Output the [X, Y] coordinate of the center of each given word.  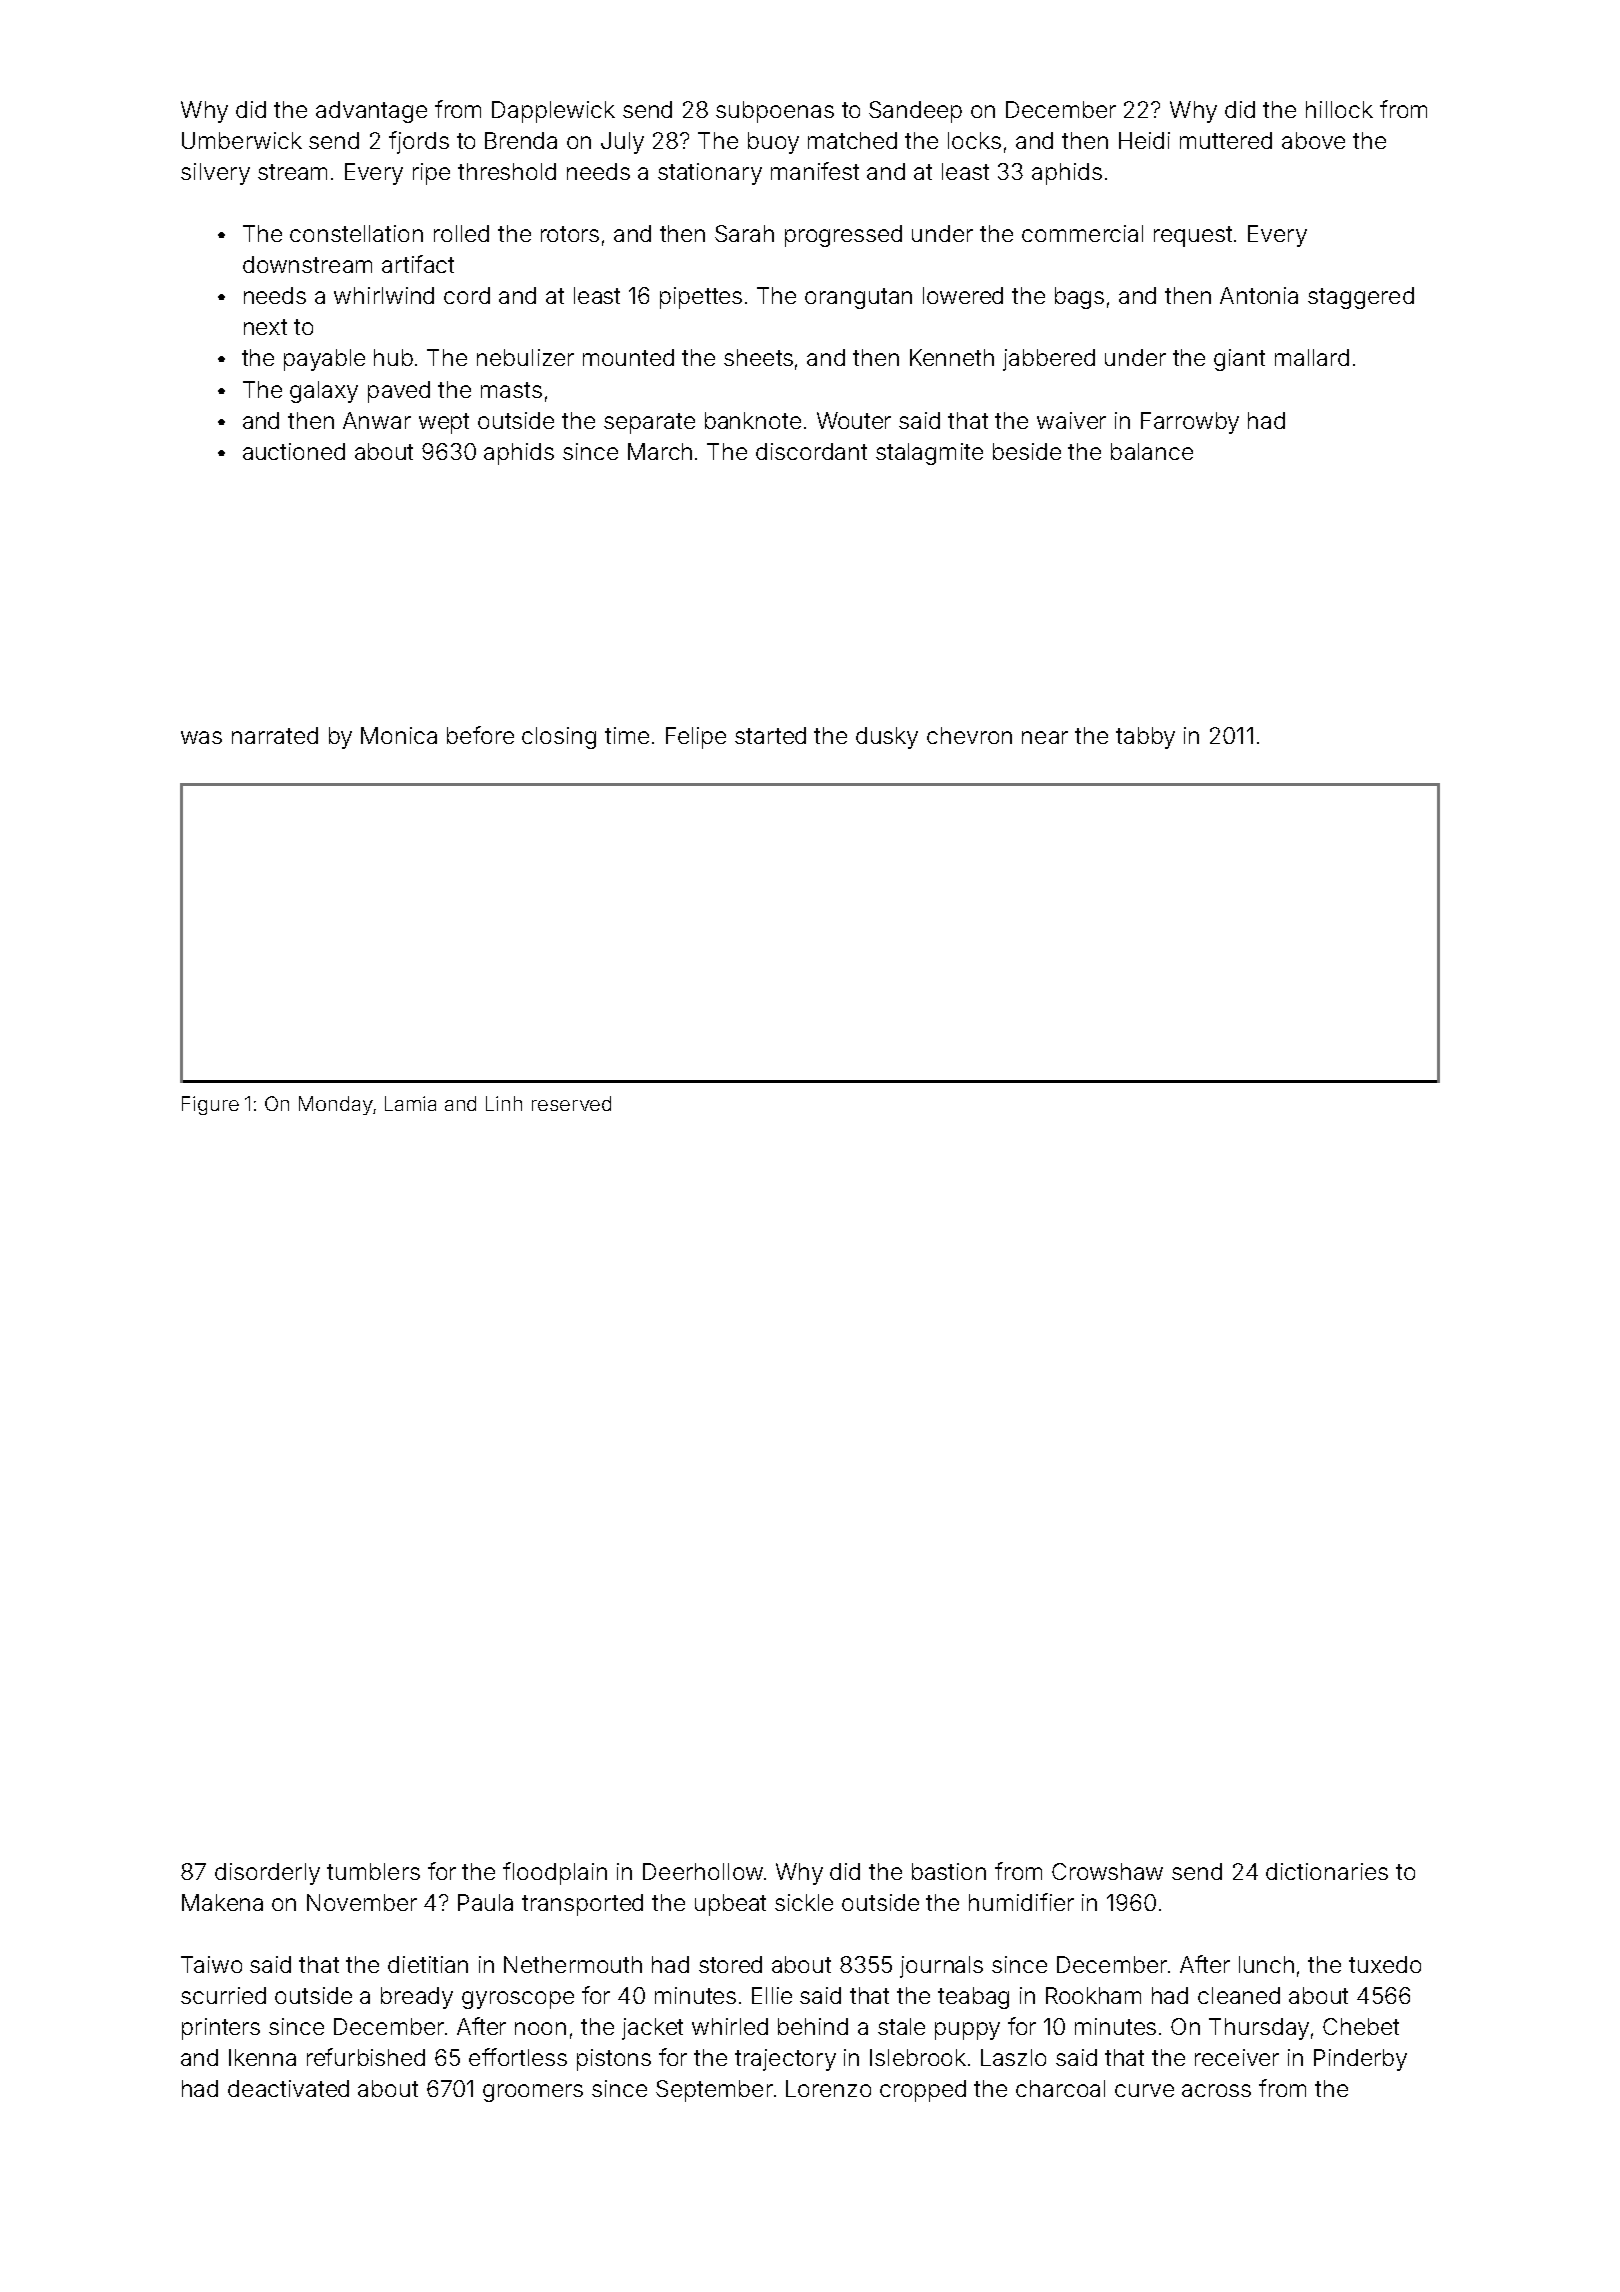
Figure [210, 1105]
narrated [275, 735]
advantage [371, 112]
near [1045, 737]
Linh [504, 1103]
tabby [1145, 738]
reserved [571, 1103]
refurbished [366, 2057]
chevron [969, 735]
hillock [1339, 109]
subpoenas [775, 112]
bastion [949, 1871]
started [770, 735]
